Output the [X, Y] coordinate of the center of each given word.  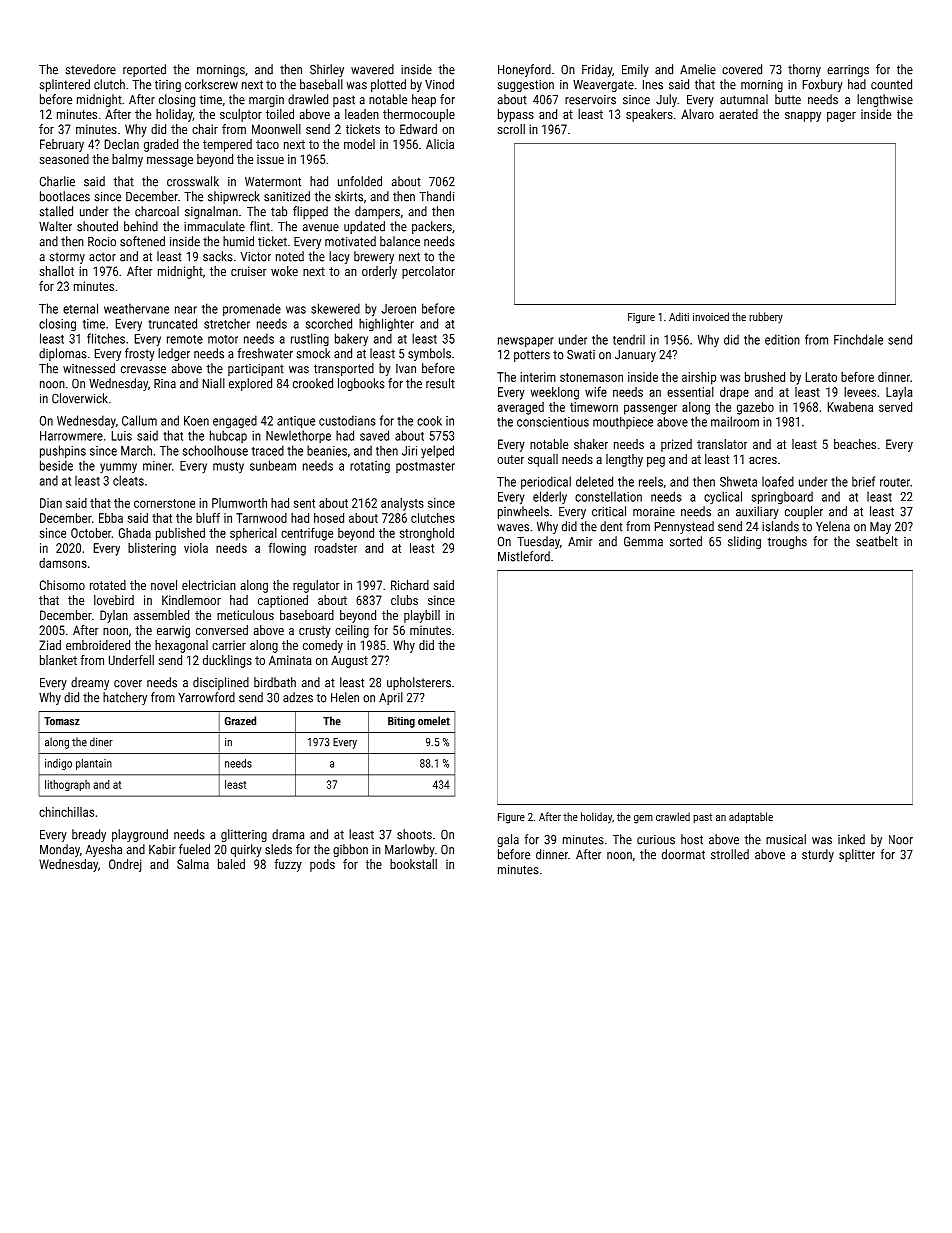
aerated [739, 114]
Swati [581, 354]
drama [288, 834]
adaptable [751, 818]
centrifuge [307, 534]
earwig [173, 631]
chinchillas [66, 812]
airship [699, 378]
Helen [345, 697]
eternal [80, 308]
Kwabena [850, 407]
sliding [744, 542]
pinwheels [523, 512]
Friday [597, 70]
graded [161, 145]
